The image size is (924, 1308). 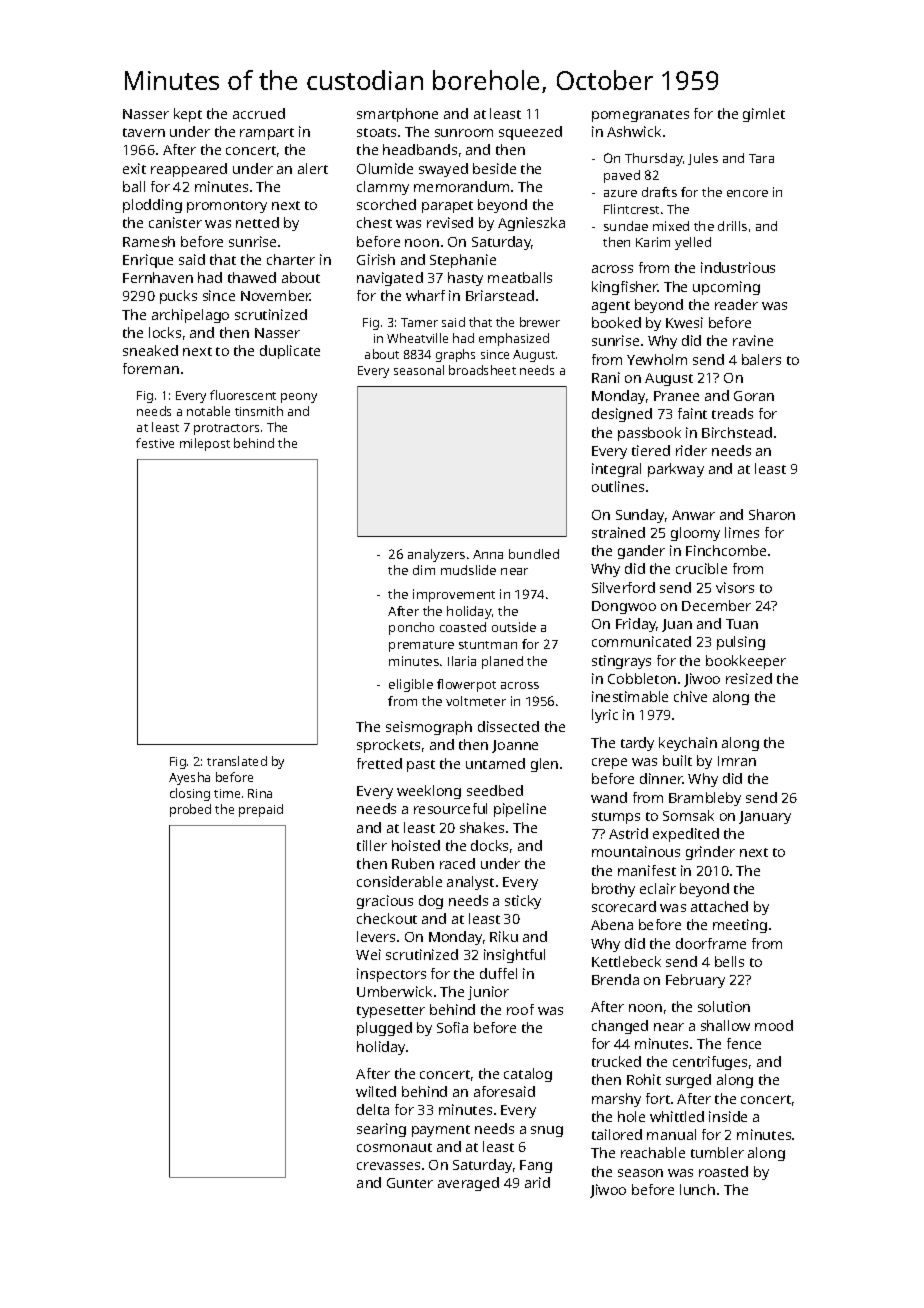 I want to click on mixed, so click(x=671, y=226).
